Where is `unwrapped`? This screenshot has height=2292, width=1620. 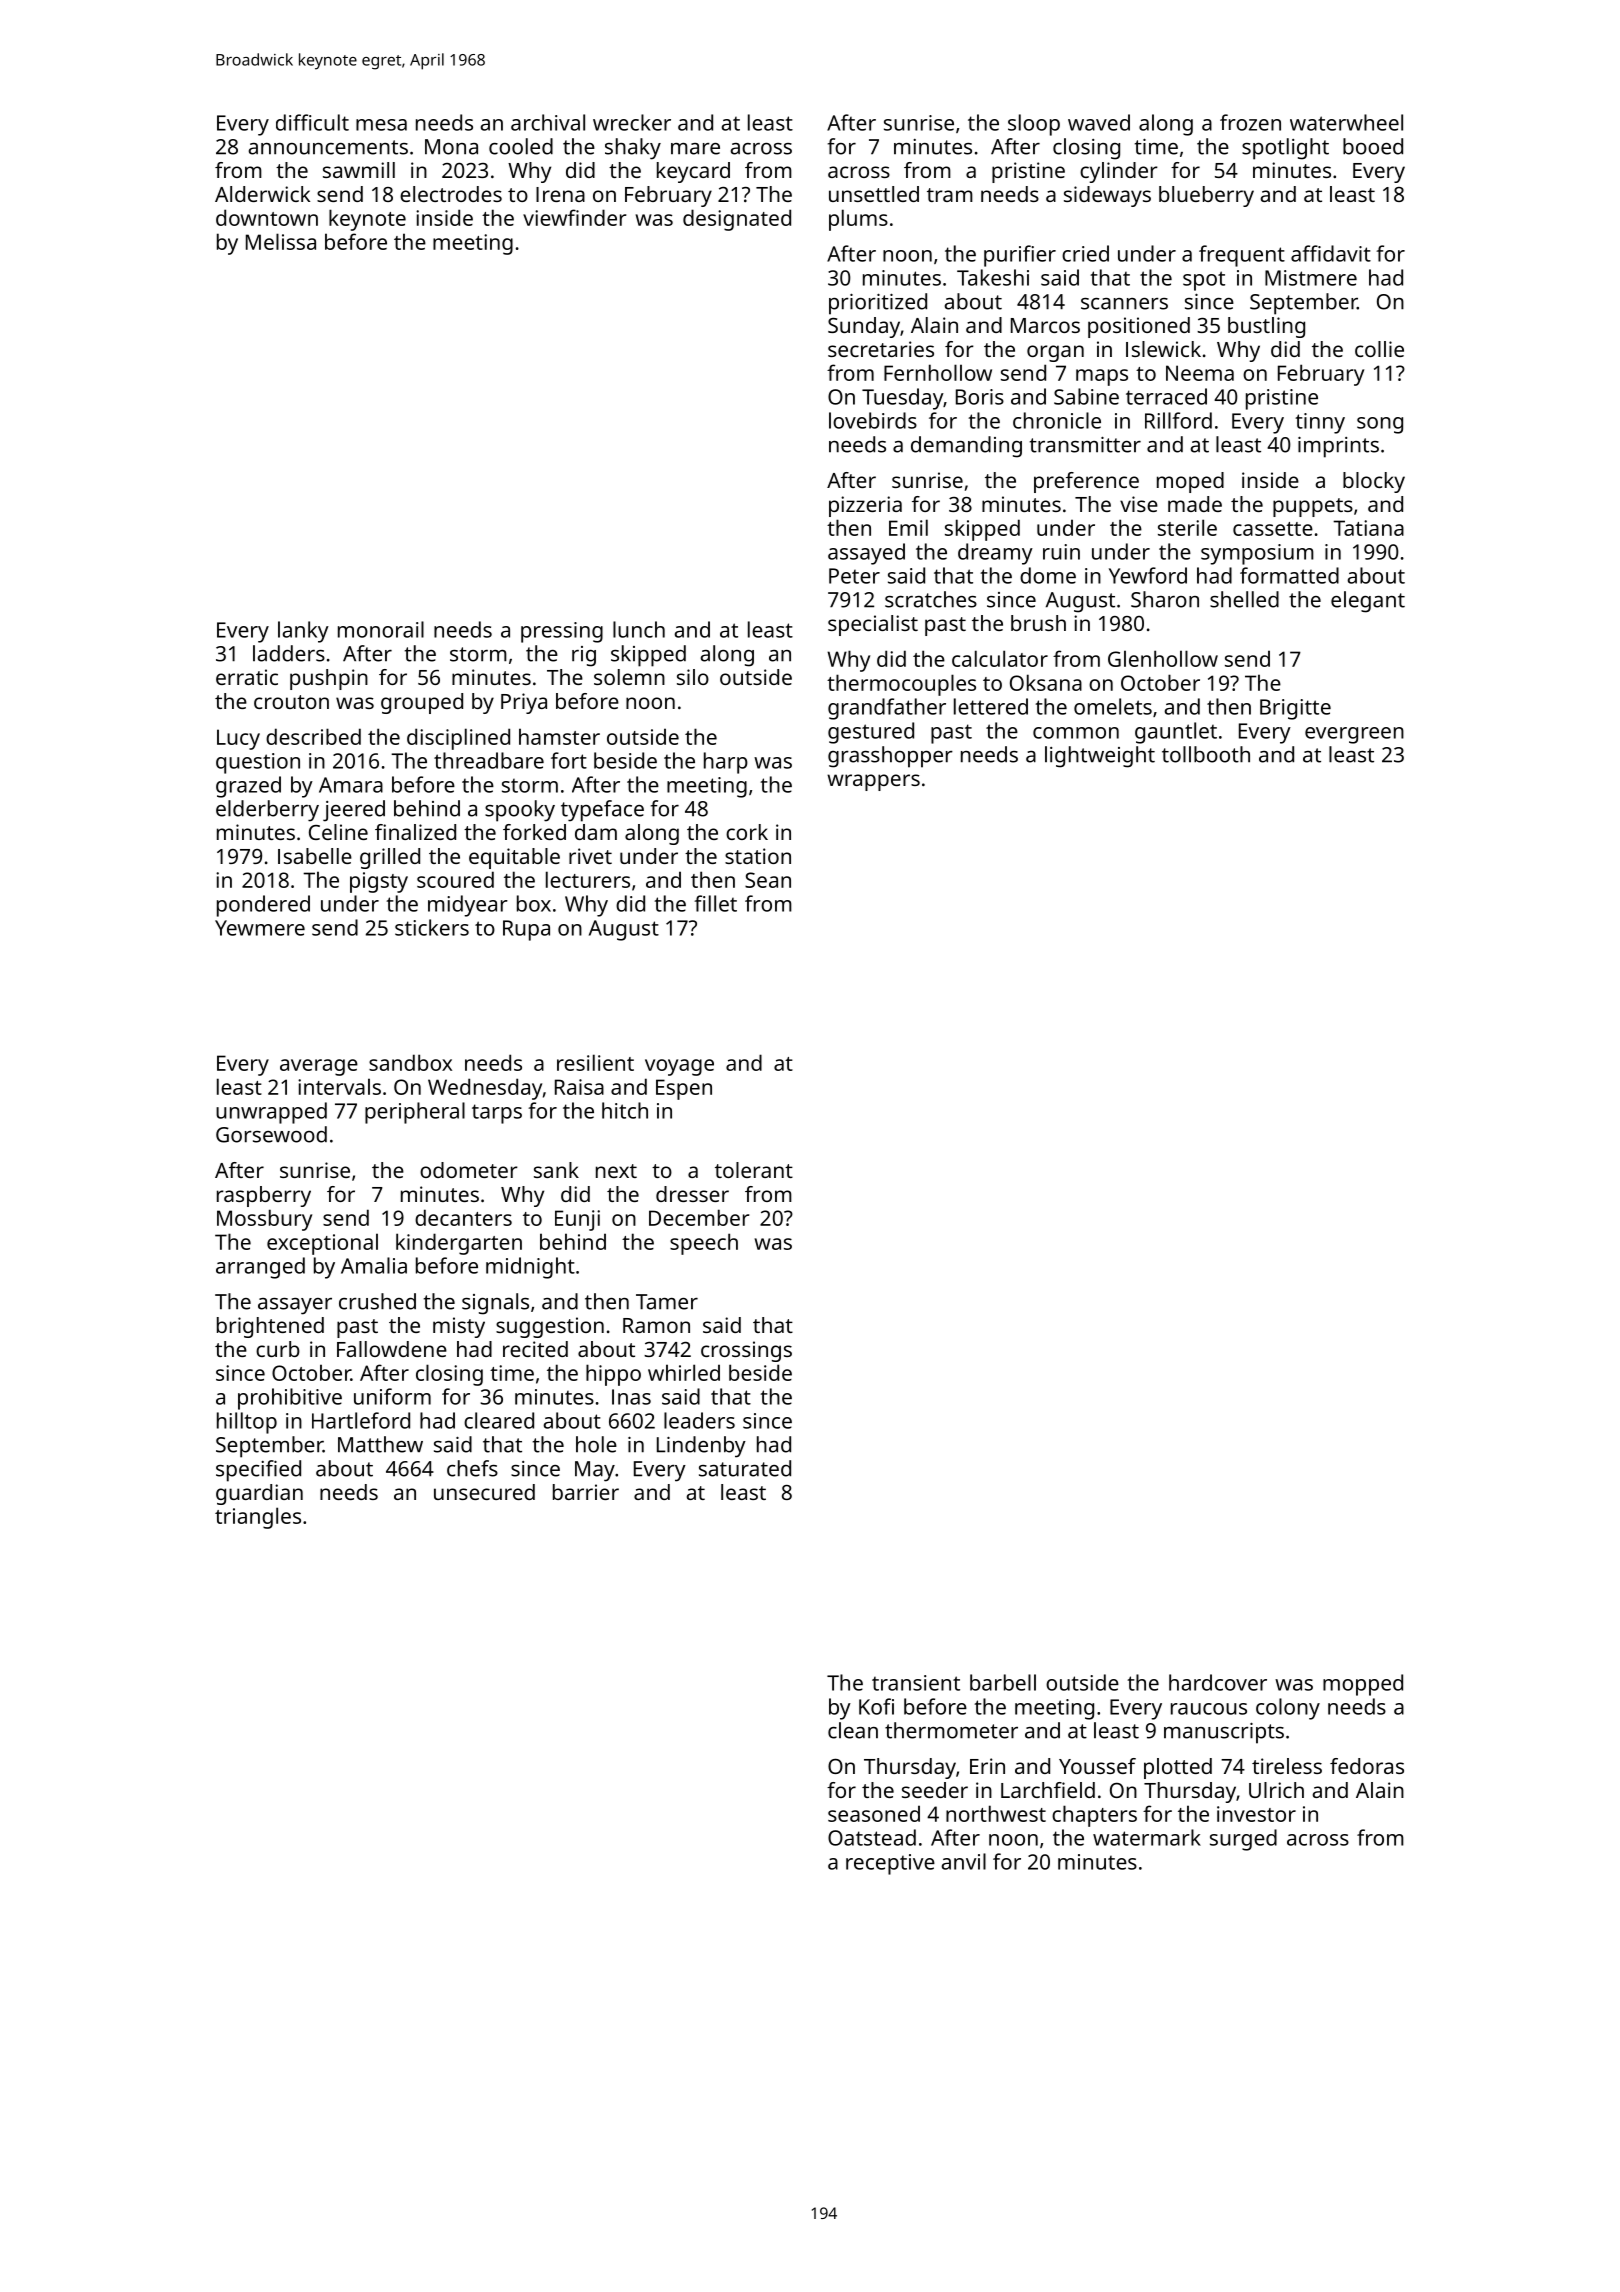 unwrapped is located at coordinates (271, 1113).
